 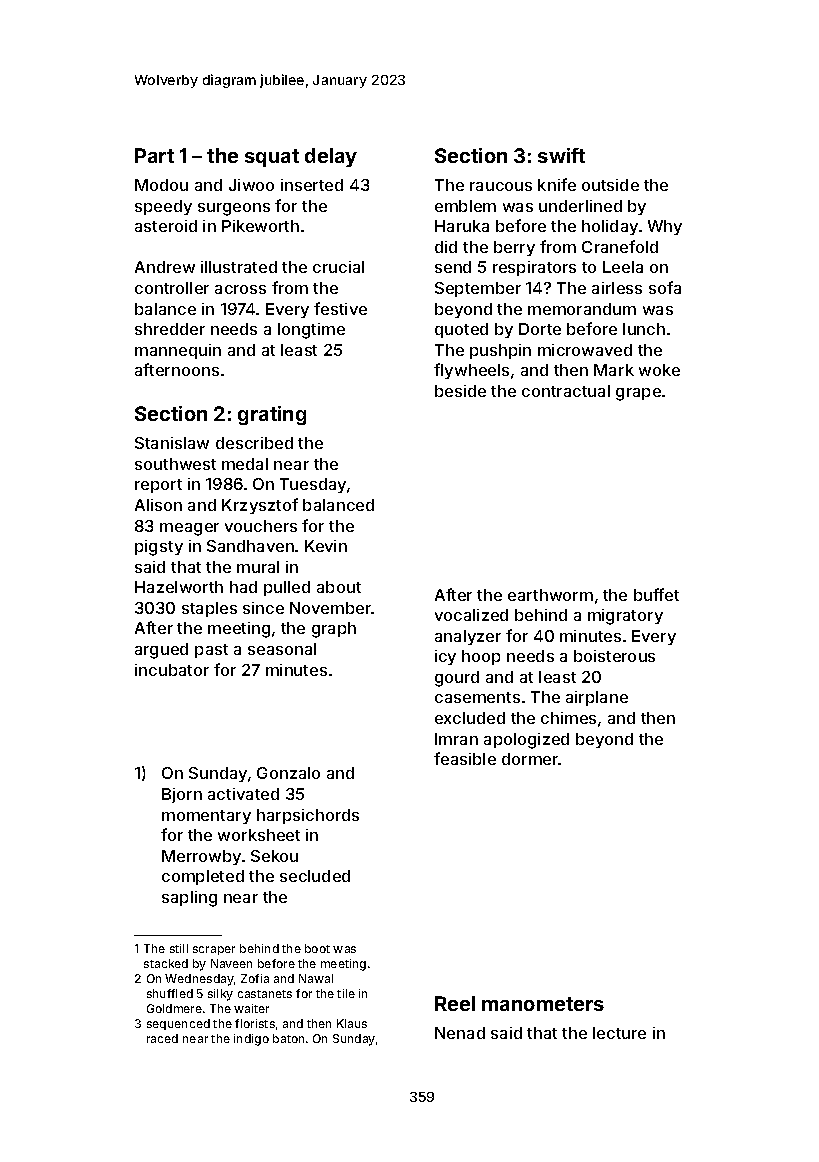 I want to click on knife, so click(x=557, y=184).
